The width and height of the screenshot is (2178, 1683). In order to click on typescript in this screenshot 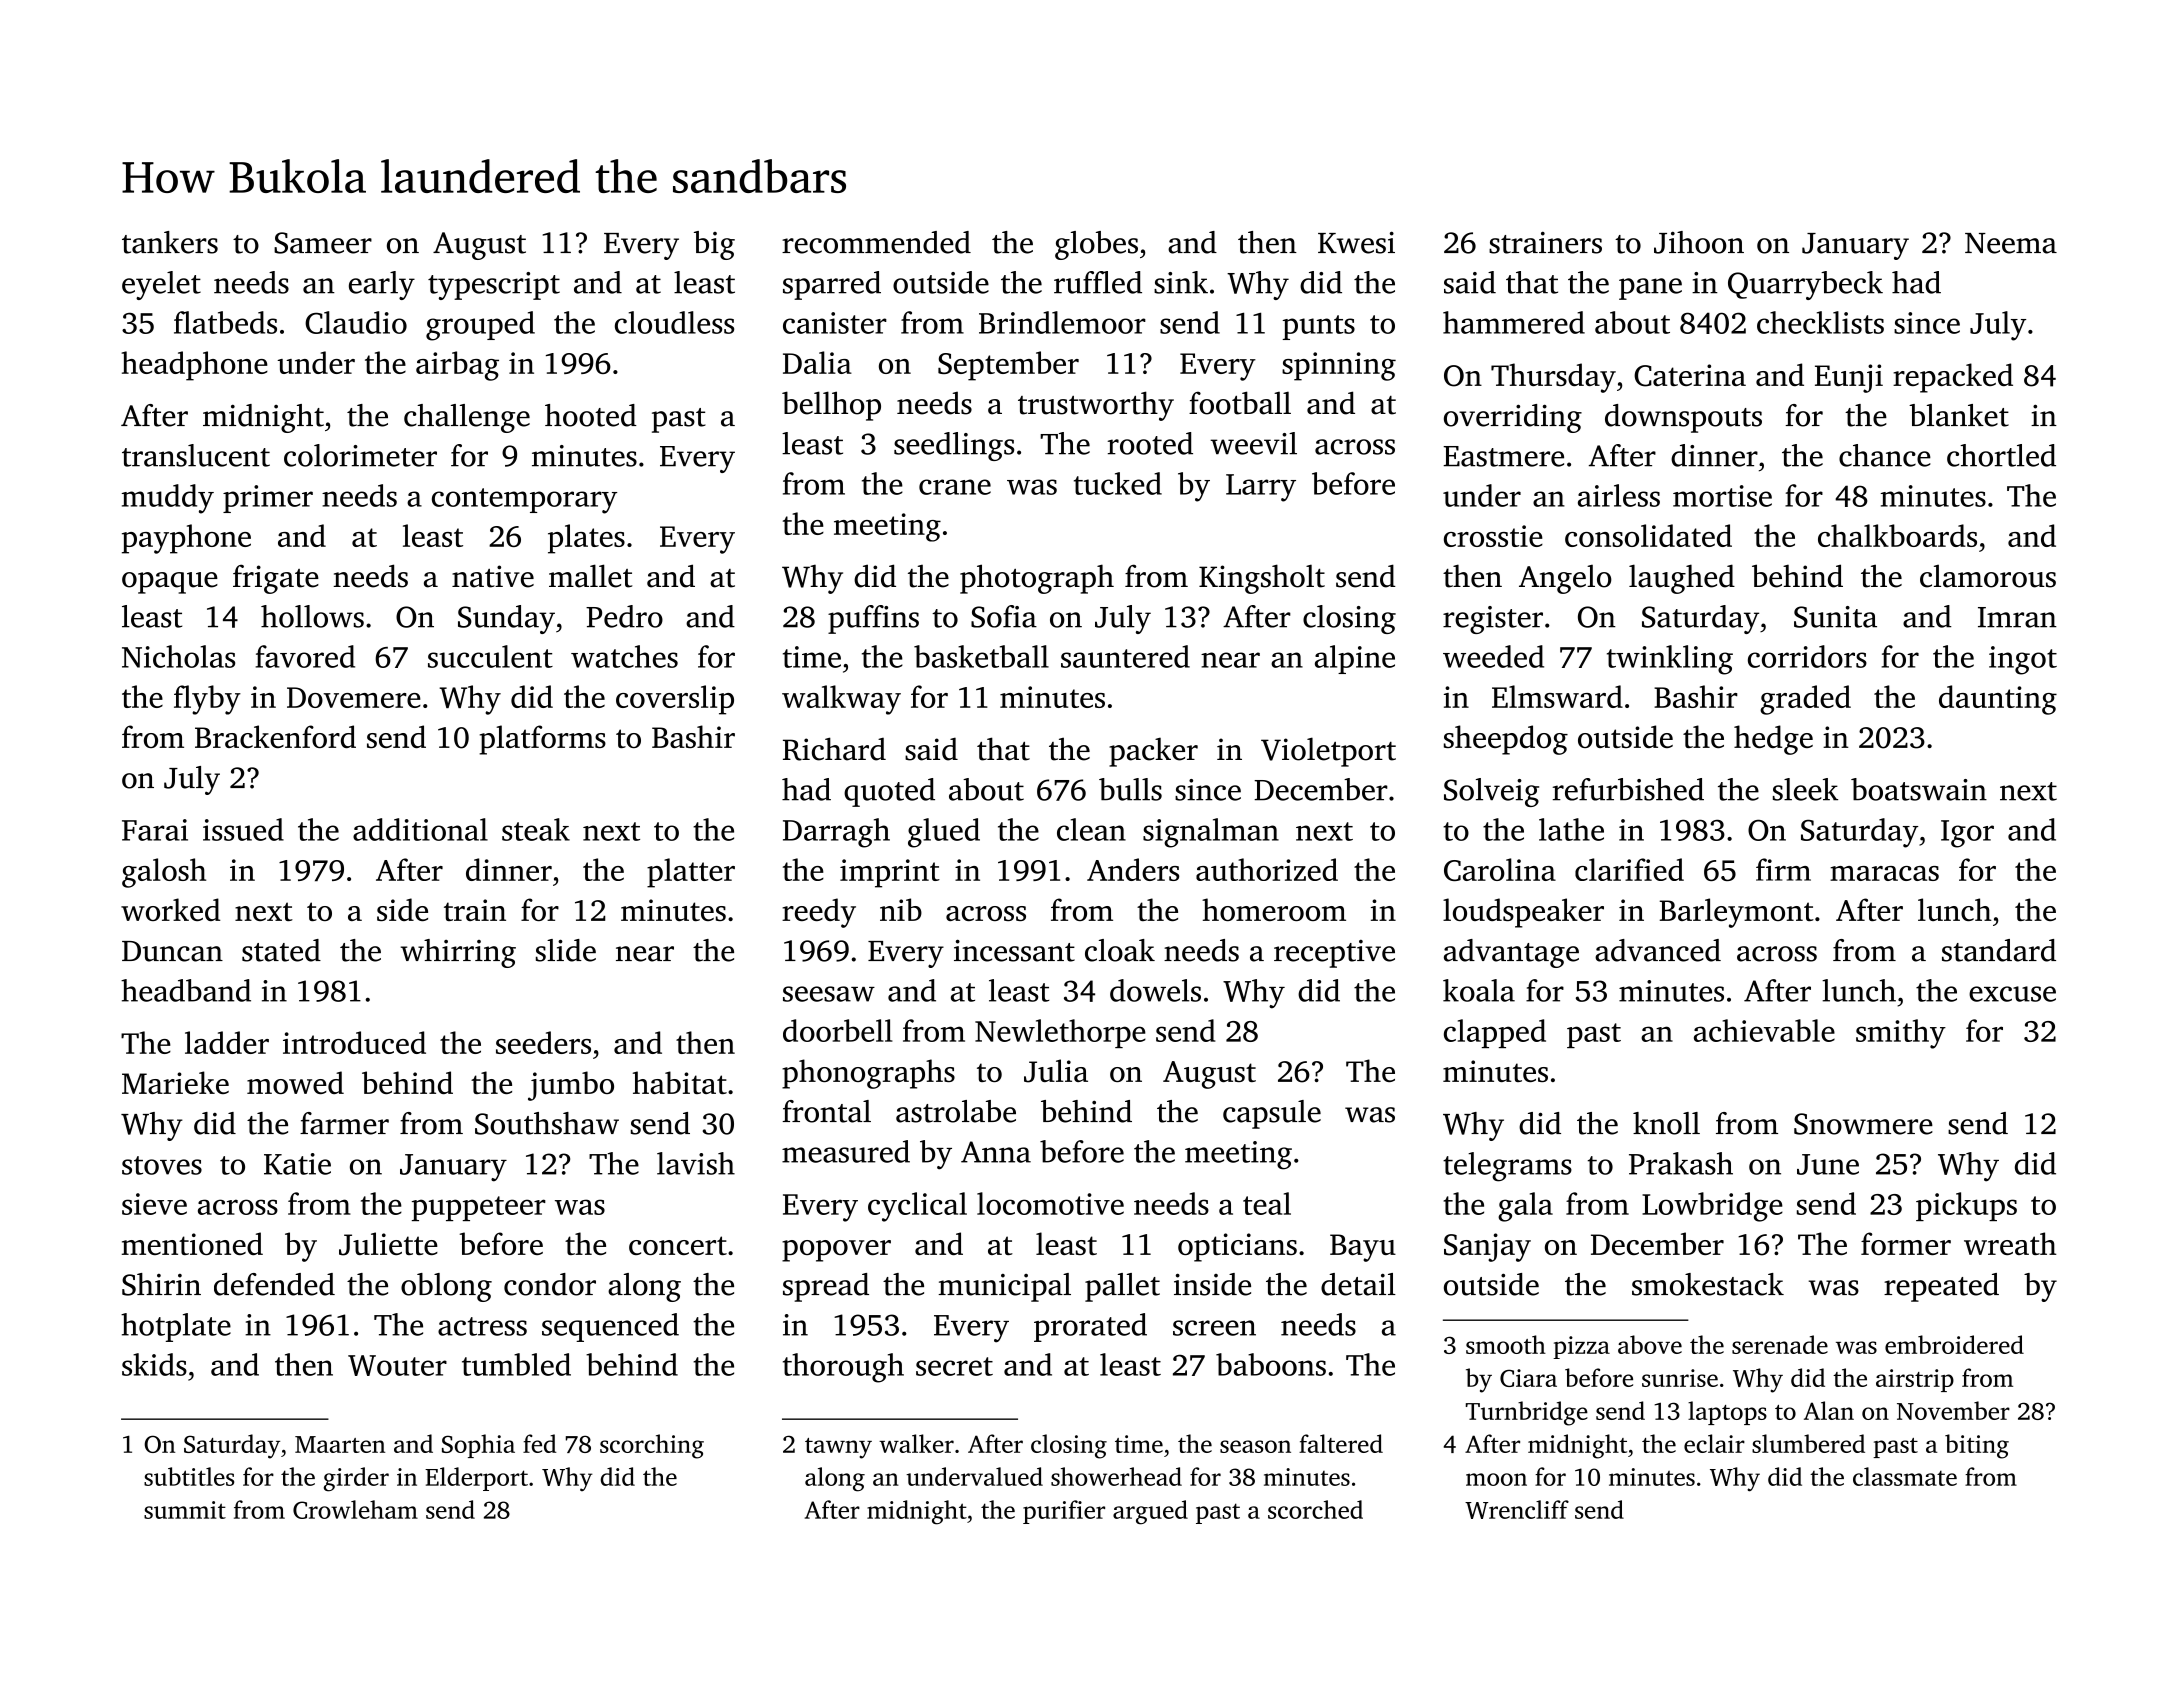, I will do `click(494, 286)`.
